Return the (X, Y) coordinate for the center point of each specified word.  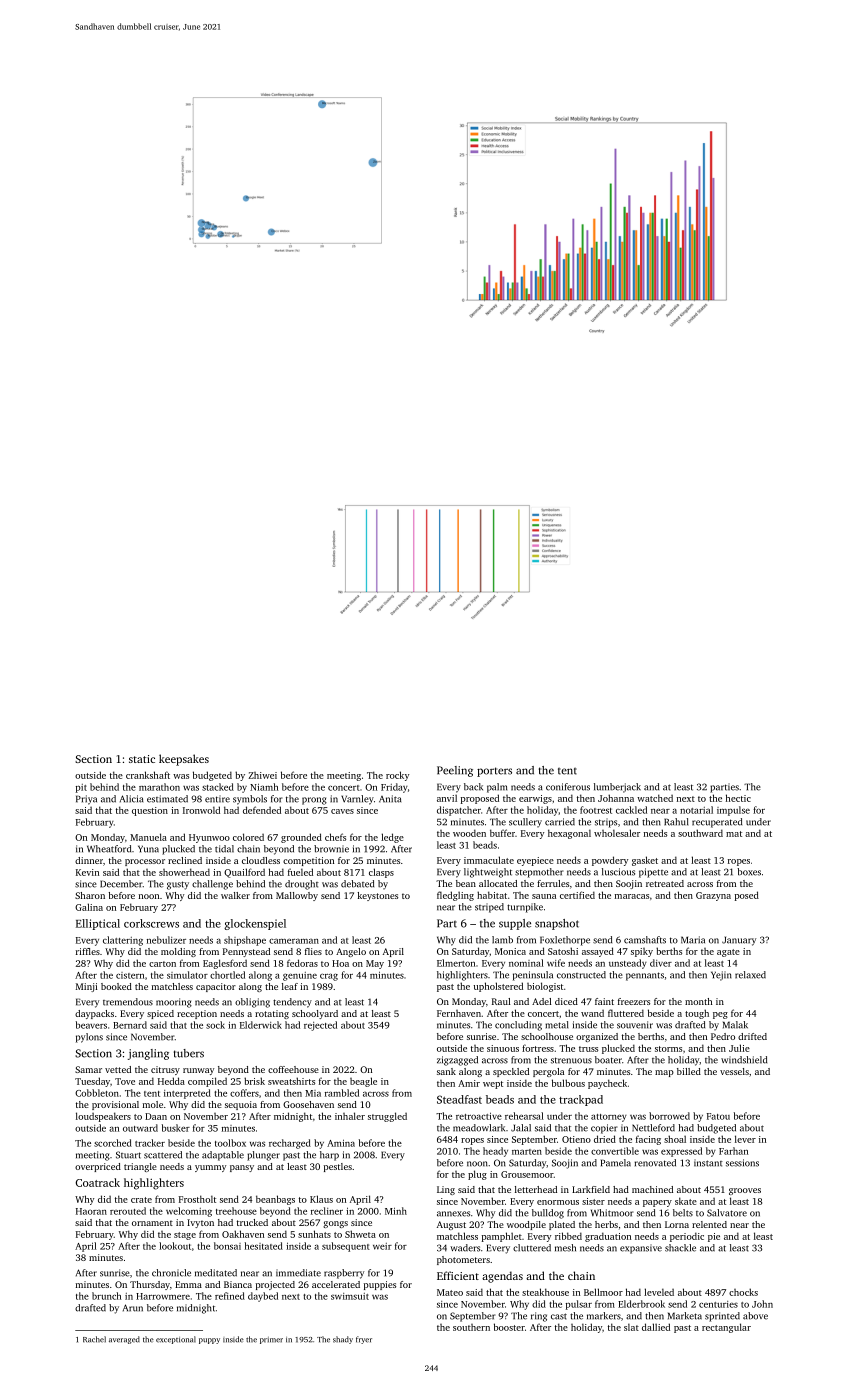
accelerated (336, 1284)
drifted (752, 1036)
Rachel (94, 1339)
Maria (693, 940)
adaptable (223, 1156)
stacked (218, 787)
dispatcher (459, 811)
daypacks (94, 1014)
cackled (631, 810)
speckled (511, 1072)
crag (329, 977)
